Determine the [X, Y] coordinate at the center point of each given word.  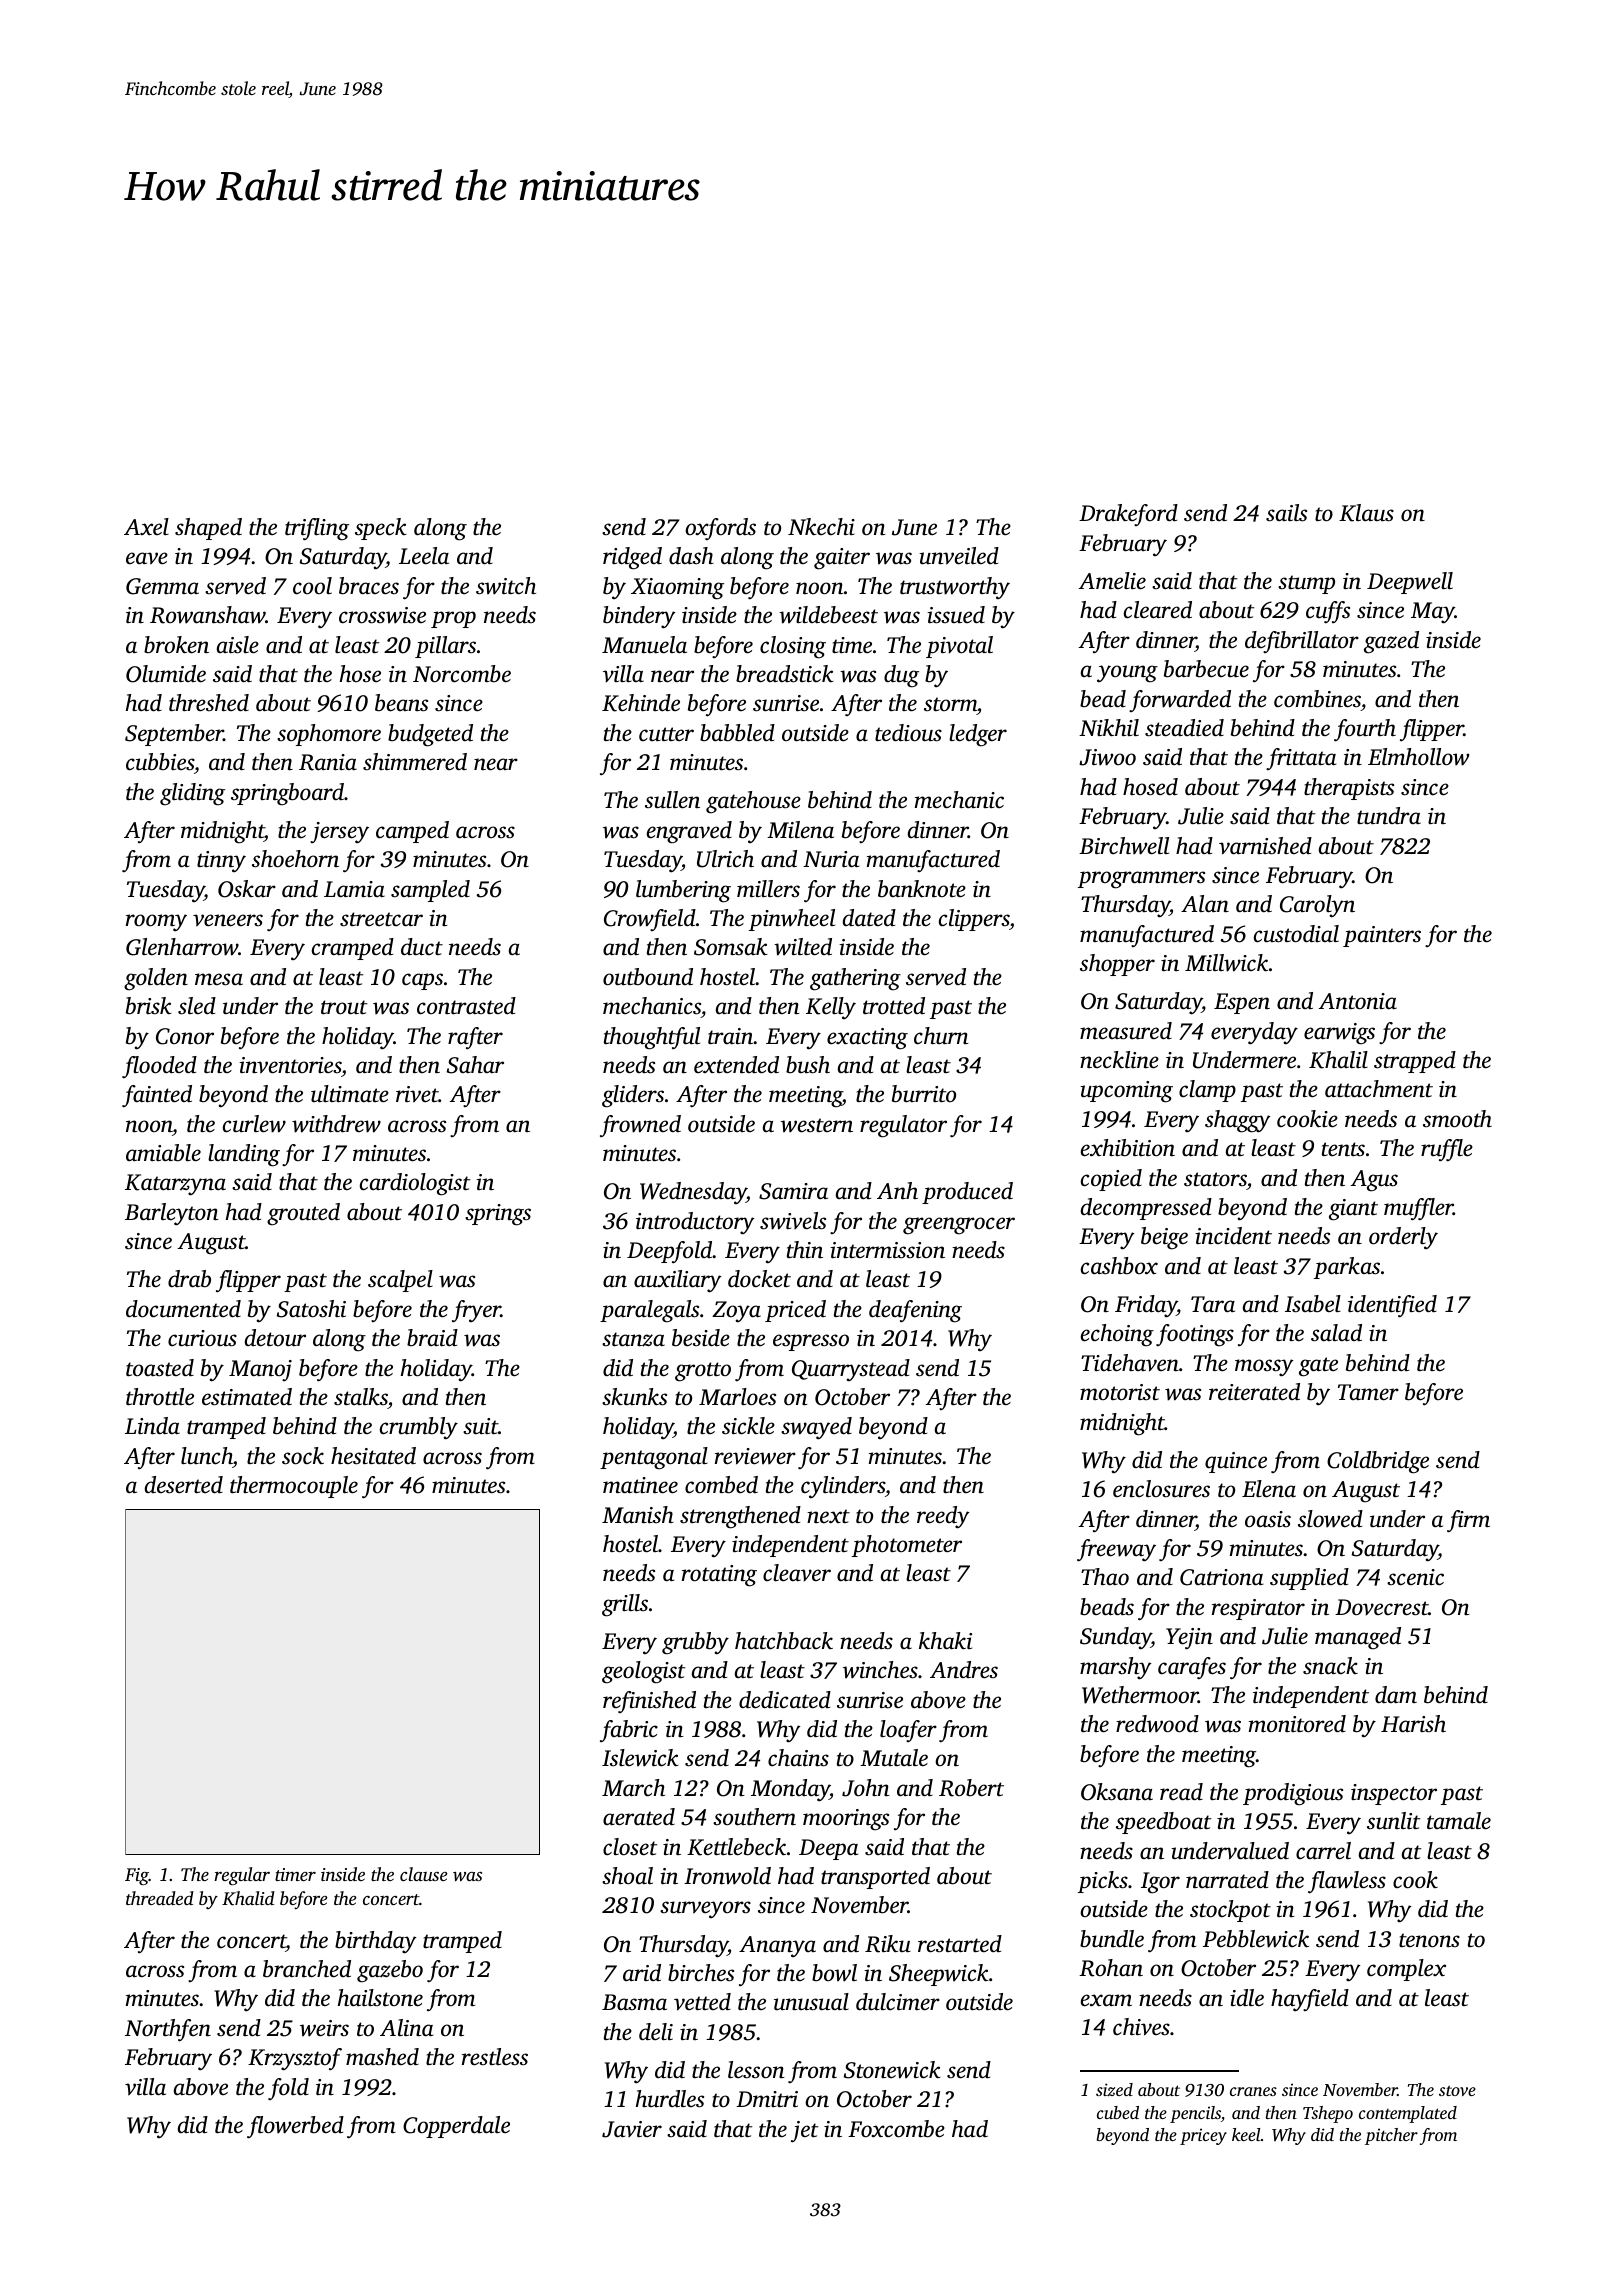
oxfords [720, 529]
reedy [943, 1517]
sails [1286, 513]
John [866, 1788]
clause [423, 1874]
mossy [1264, 1368]
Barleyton [172, 1214]
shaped [208, 529]
